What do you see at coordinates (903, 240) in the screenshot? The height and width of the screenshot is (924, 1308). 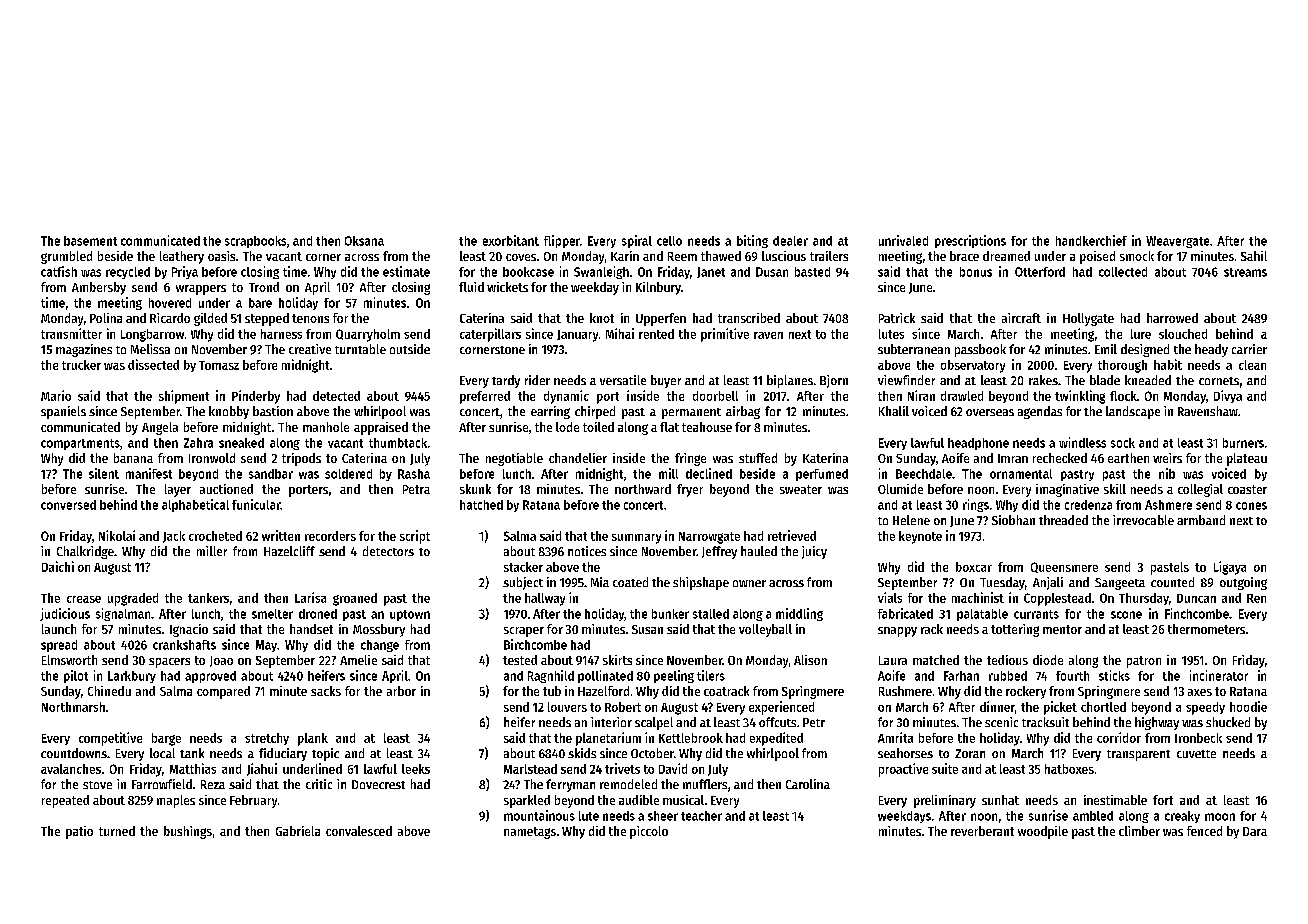 I see `unrivaled` at bounding box center [903, 240].
